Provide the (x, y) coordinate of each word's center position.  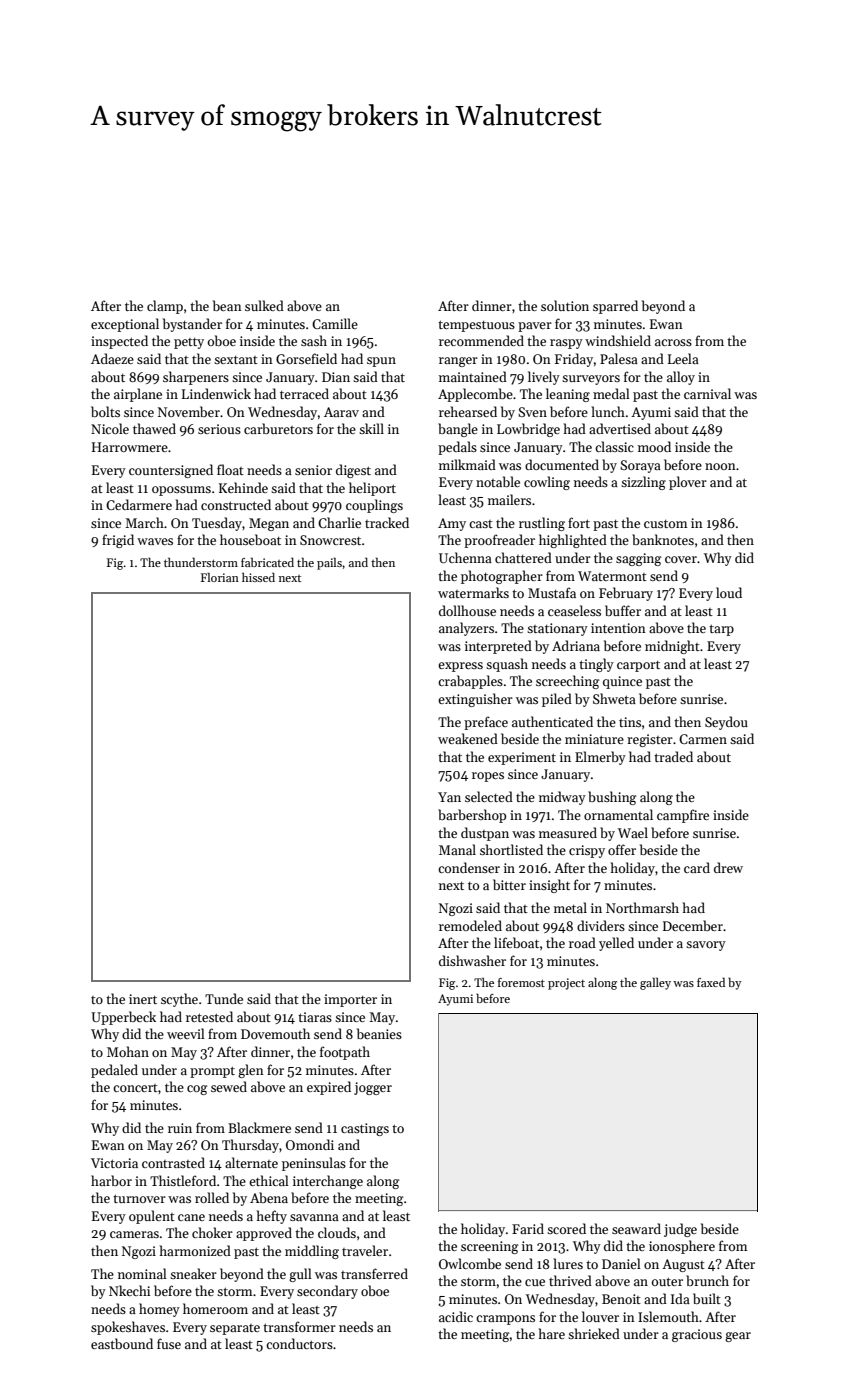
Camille (335, 323)
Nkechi (129, 1290)
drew (728, 867)
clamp (165, 307)
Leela (683, 358)
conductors (299, 1343)
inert (143, 999)
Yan (449, 797)
